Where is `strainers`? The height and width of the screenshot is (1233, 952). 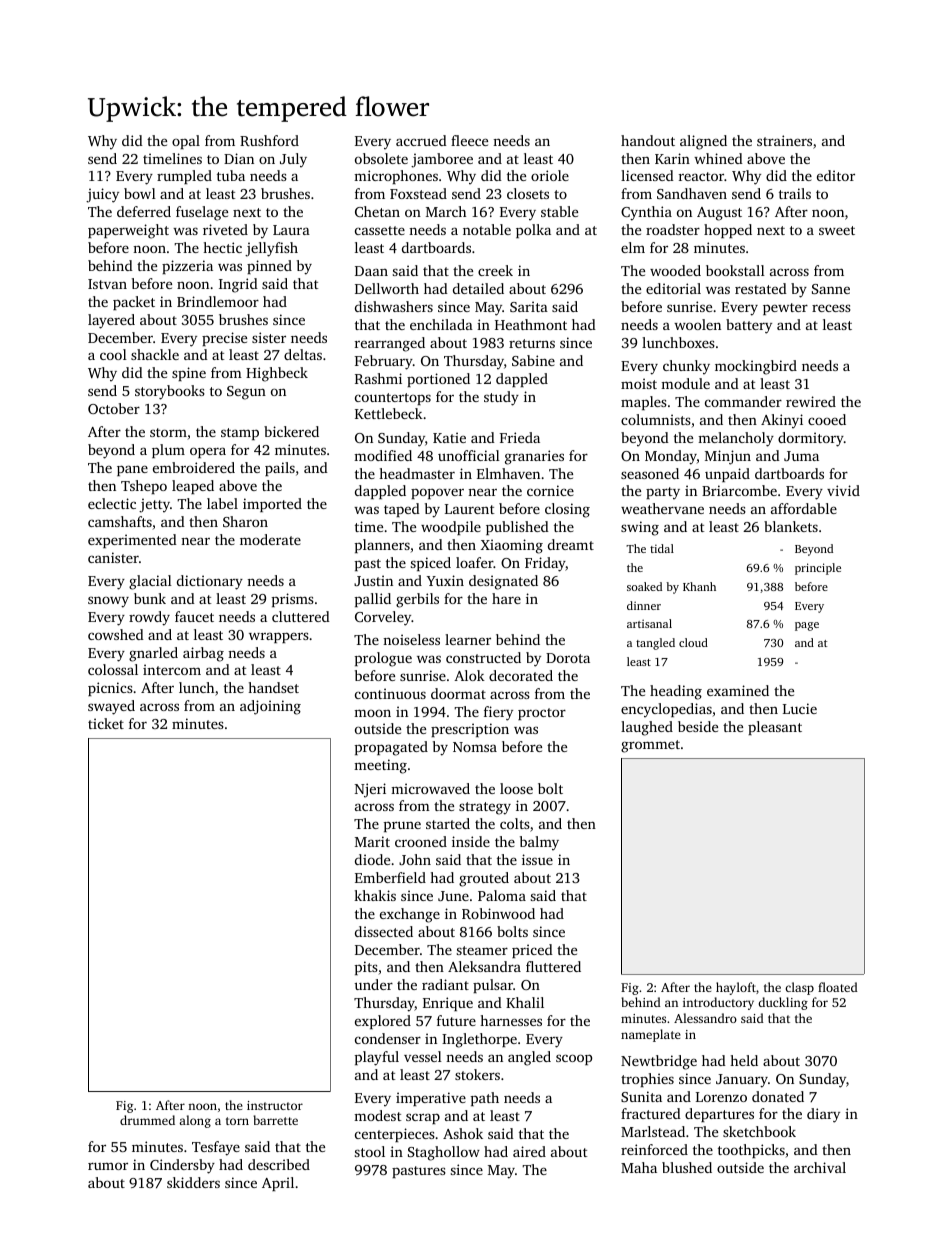
strainers is located at coordinates (784, 140).
